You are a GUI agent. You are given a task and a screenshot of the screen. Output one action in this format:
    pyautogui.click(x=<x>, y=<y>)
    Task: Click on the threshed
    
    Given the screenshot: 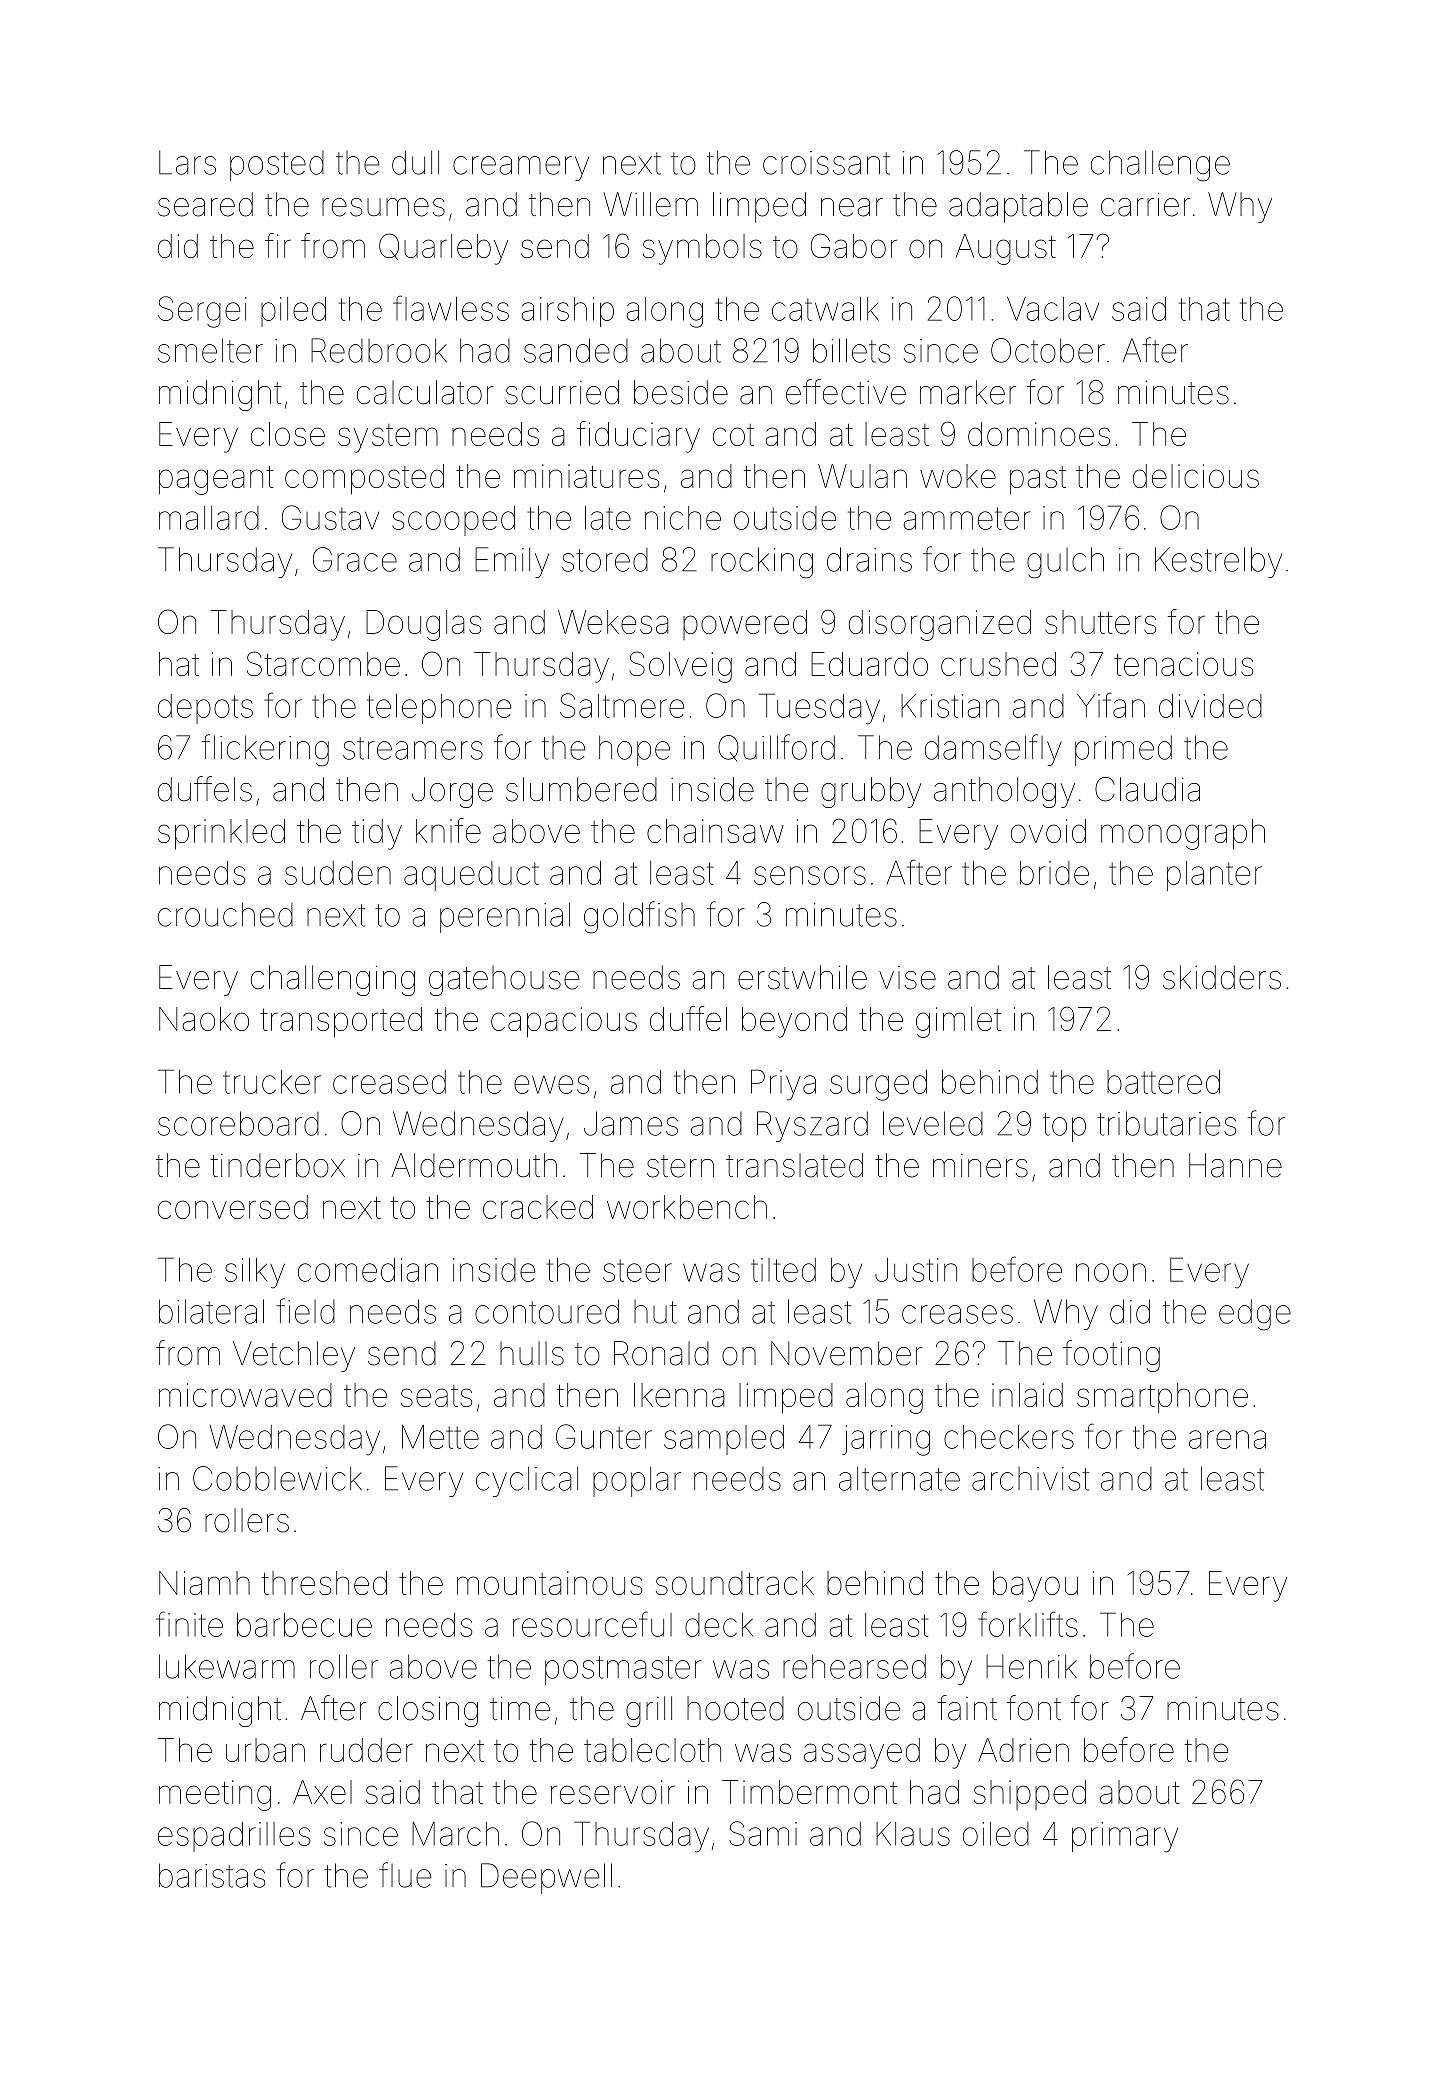 What is the action you would take?
    pyautogui.click(x=324, y=1583)
